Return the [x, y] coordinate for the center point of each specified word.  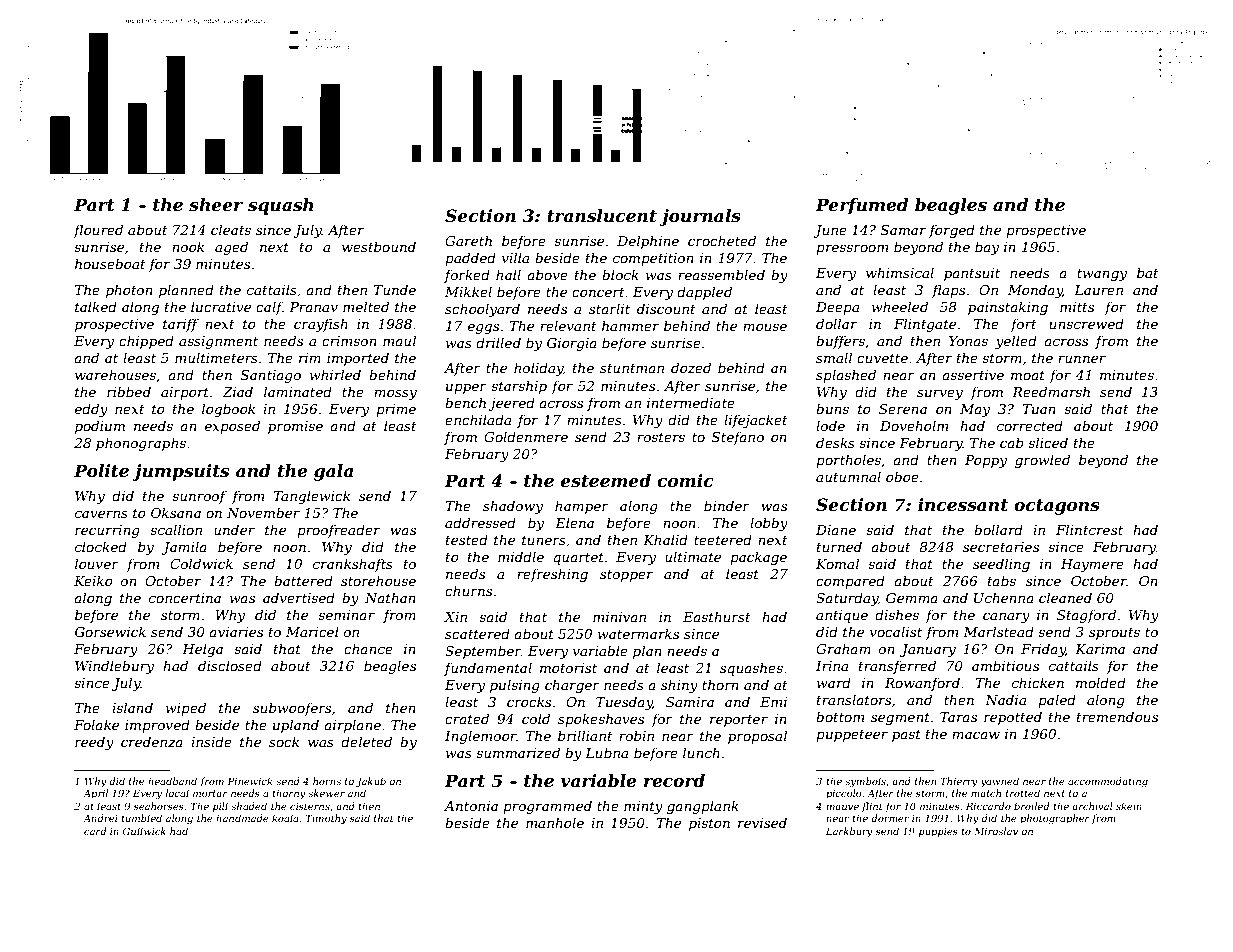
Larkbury [849, 832]
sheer [216, 204]
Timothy [326, 819]
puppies [938, 832]
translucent [602, 215]
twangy [1102, 275]
